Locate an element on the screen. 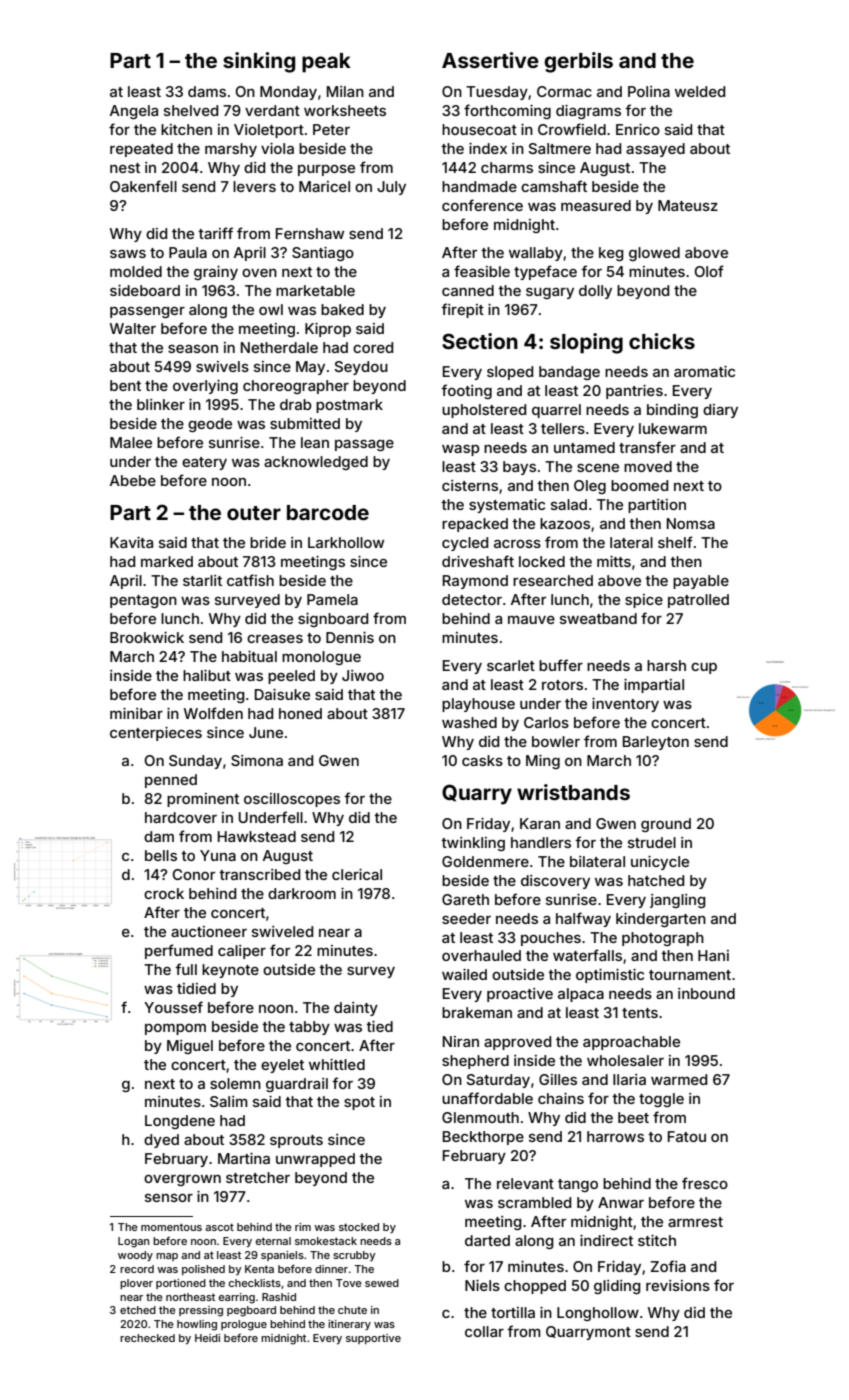 The width and height of the screenshot is (849, 1400). Olof is located at coordinates (709, 271).
